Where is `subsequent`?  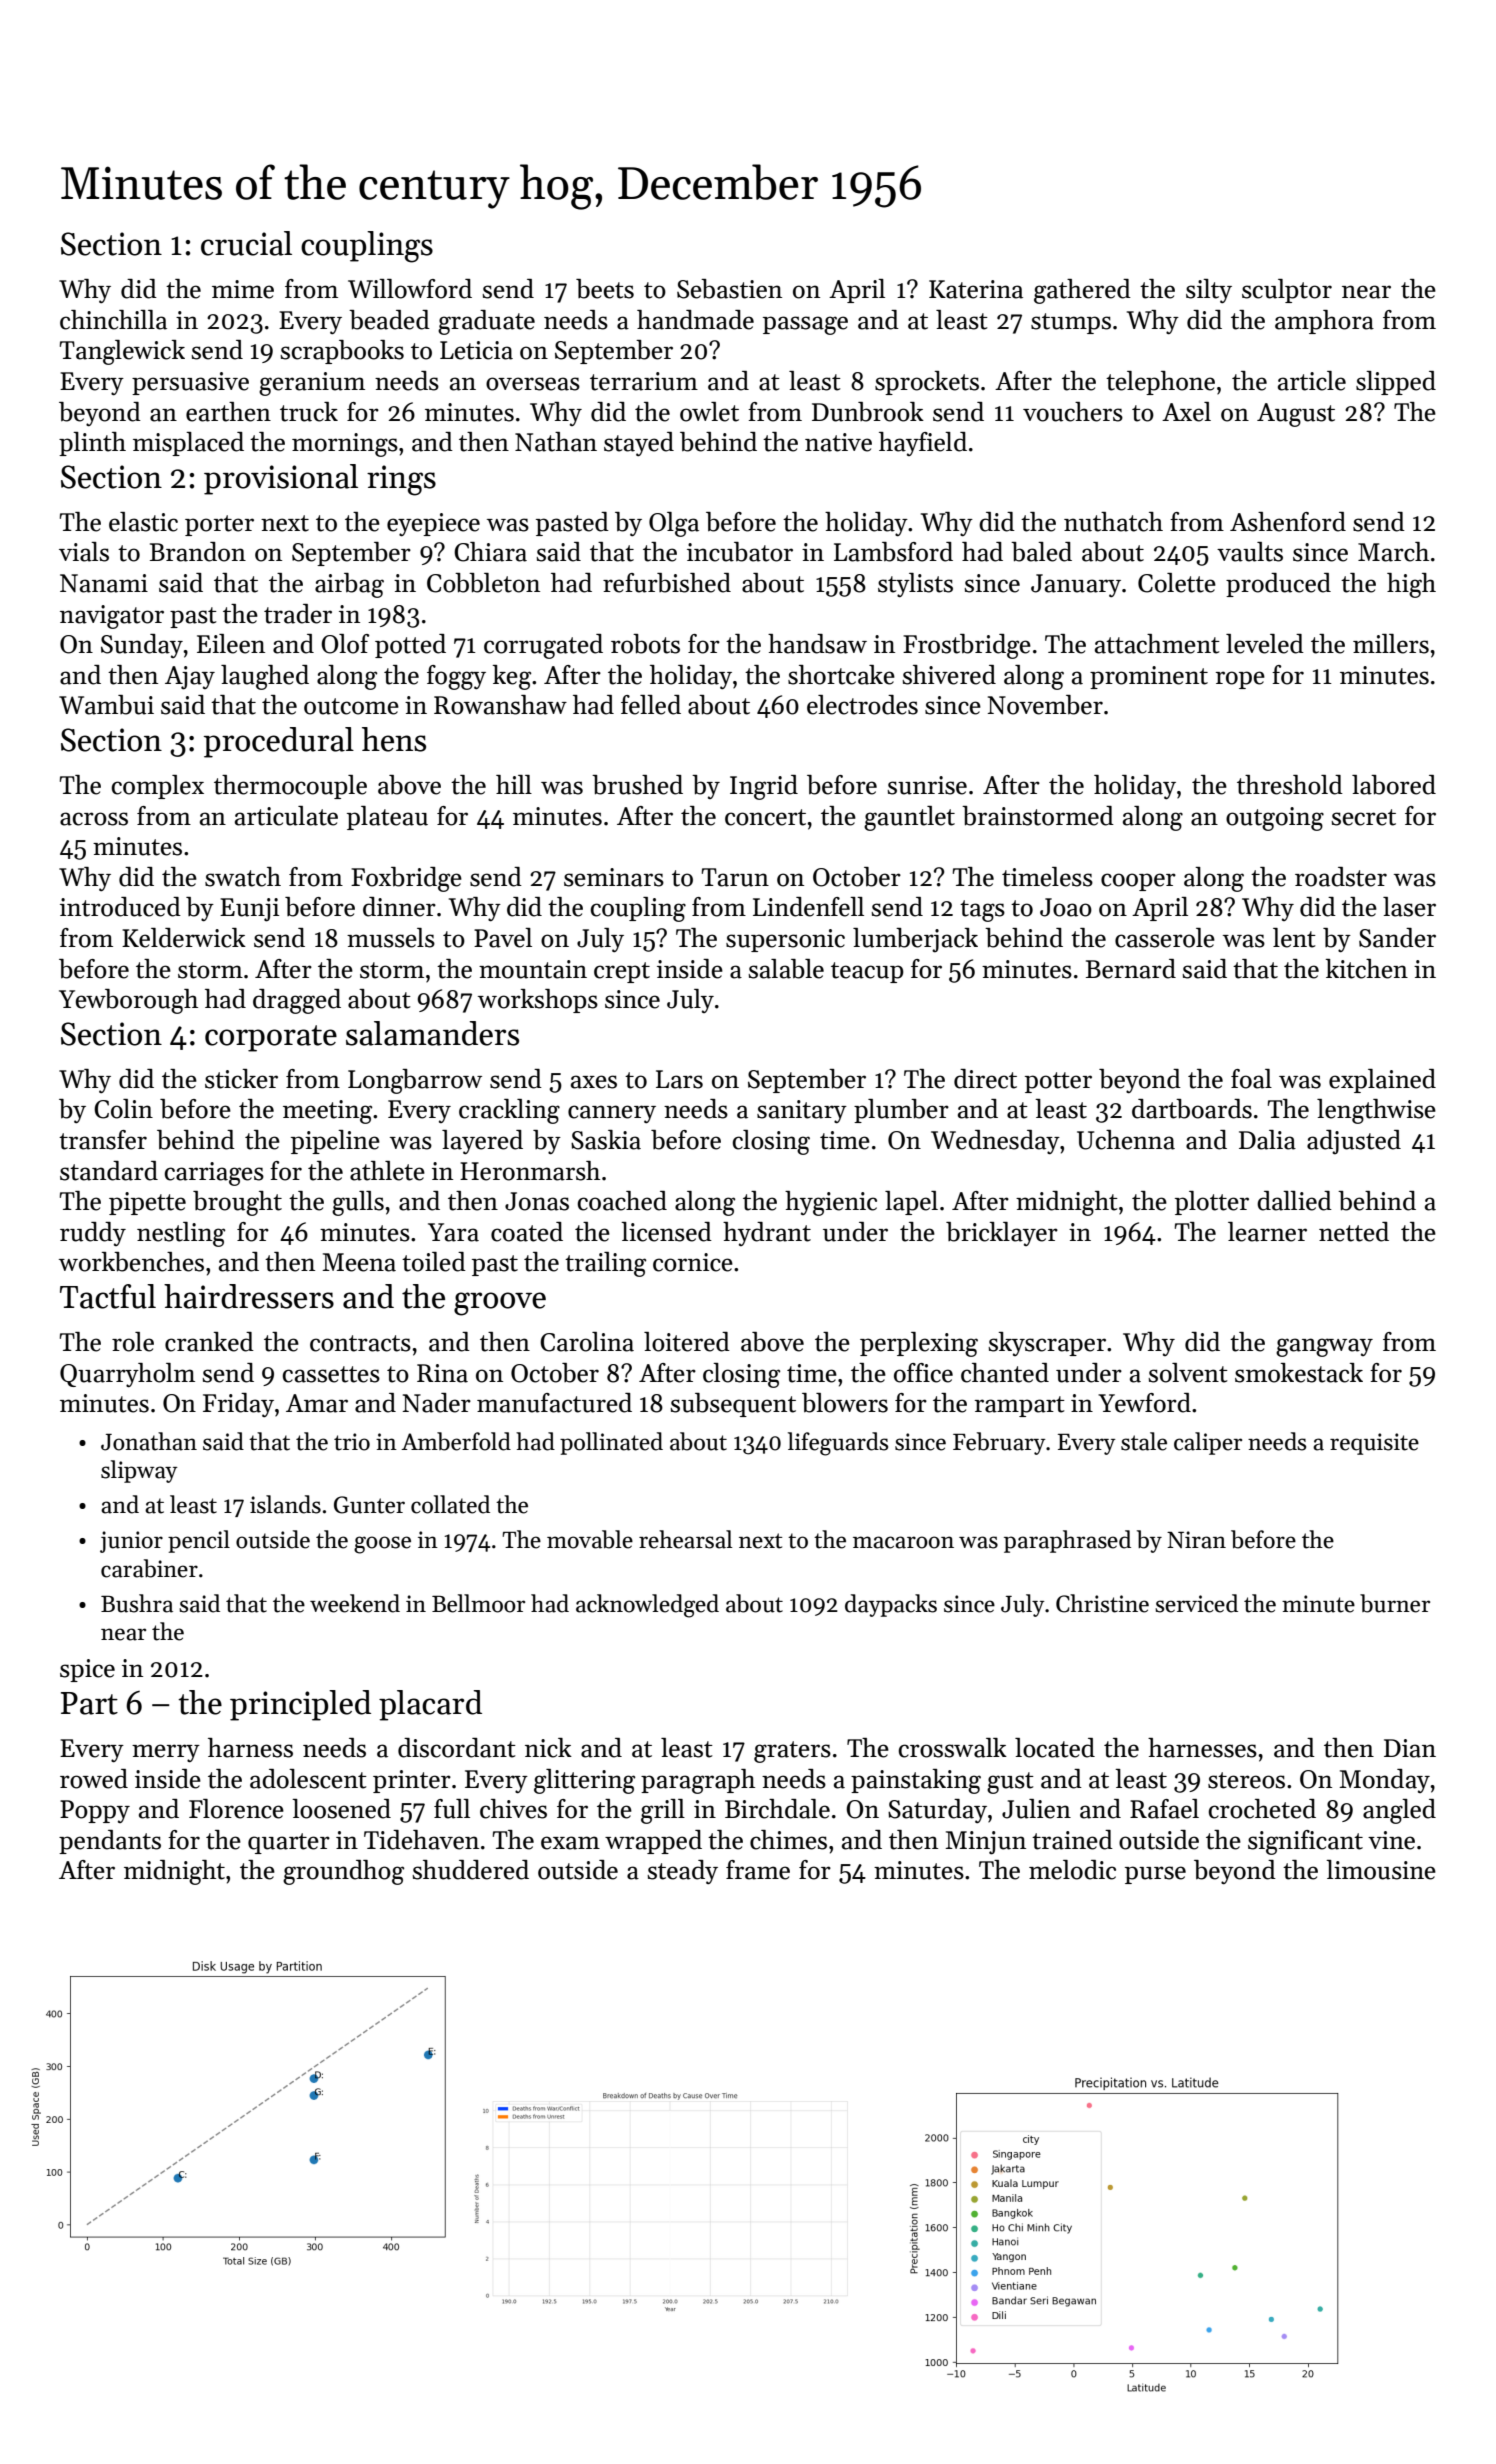 subsequent is located at coordinates (733, 1405).
